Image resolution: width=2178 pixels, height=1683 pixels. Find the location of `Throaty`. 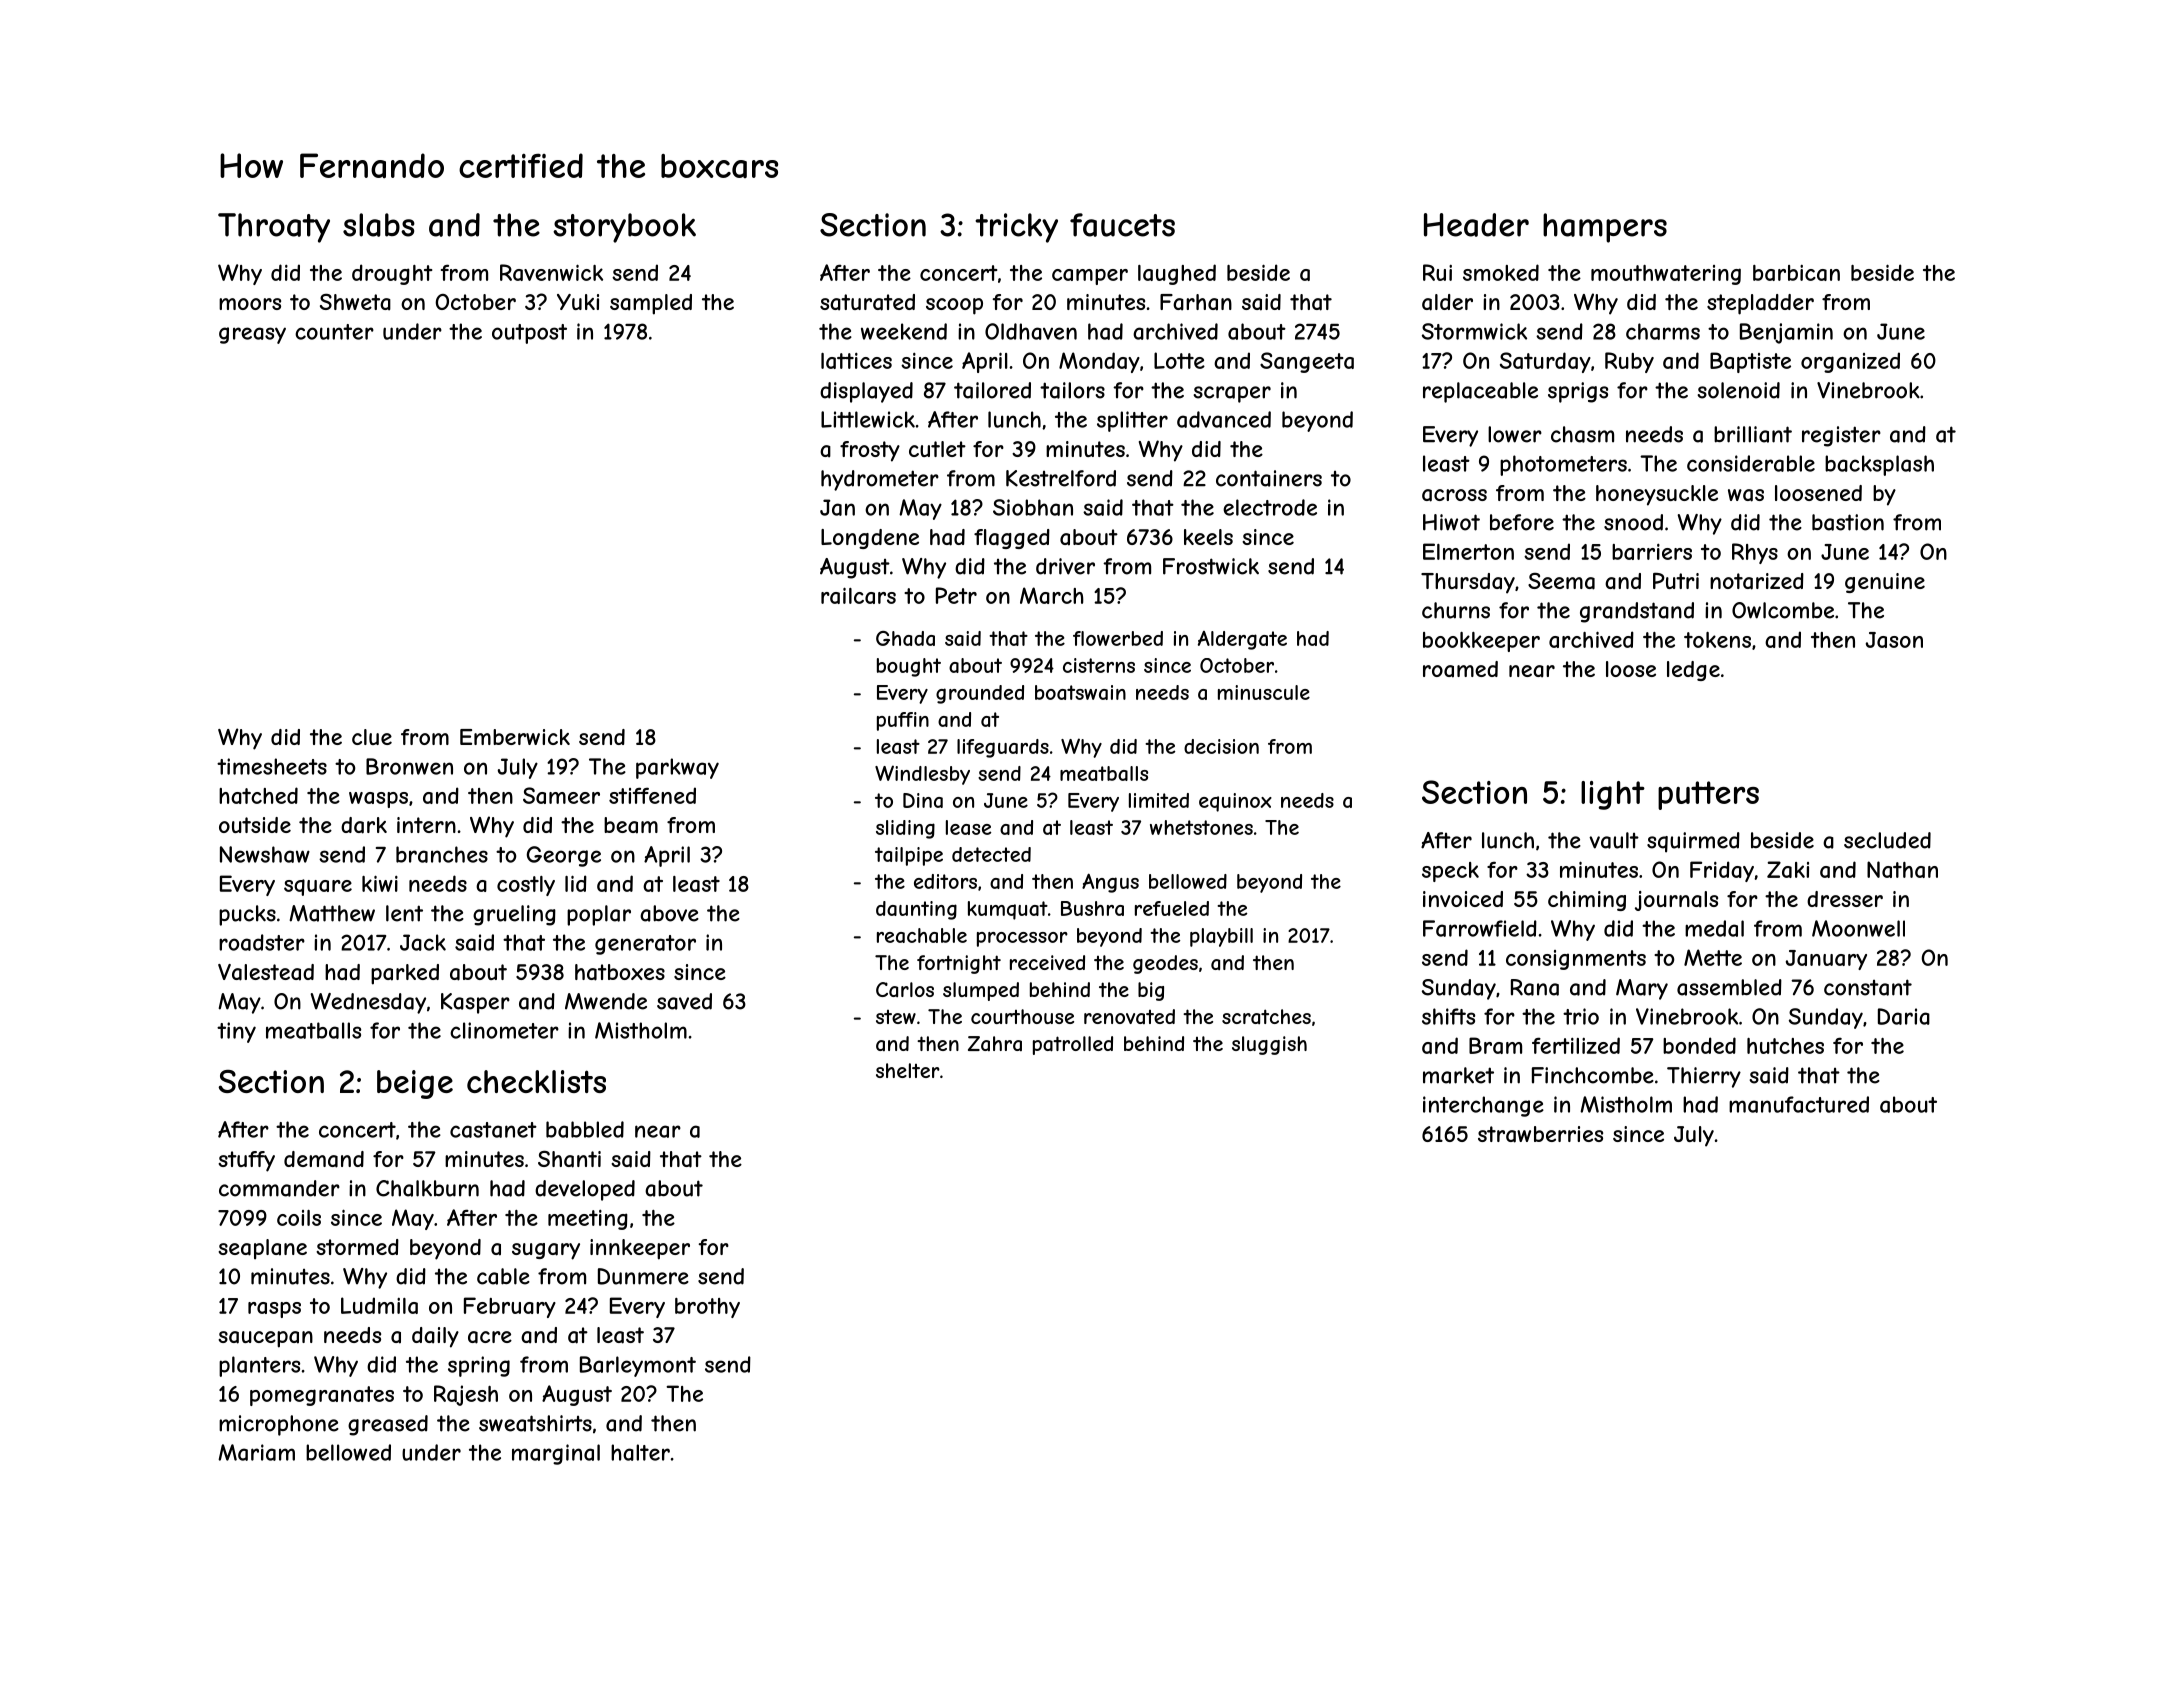

Throaty is located at coordinates (274, 228).
